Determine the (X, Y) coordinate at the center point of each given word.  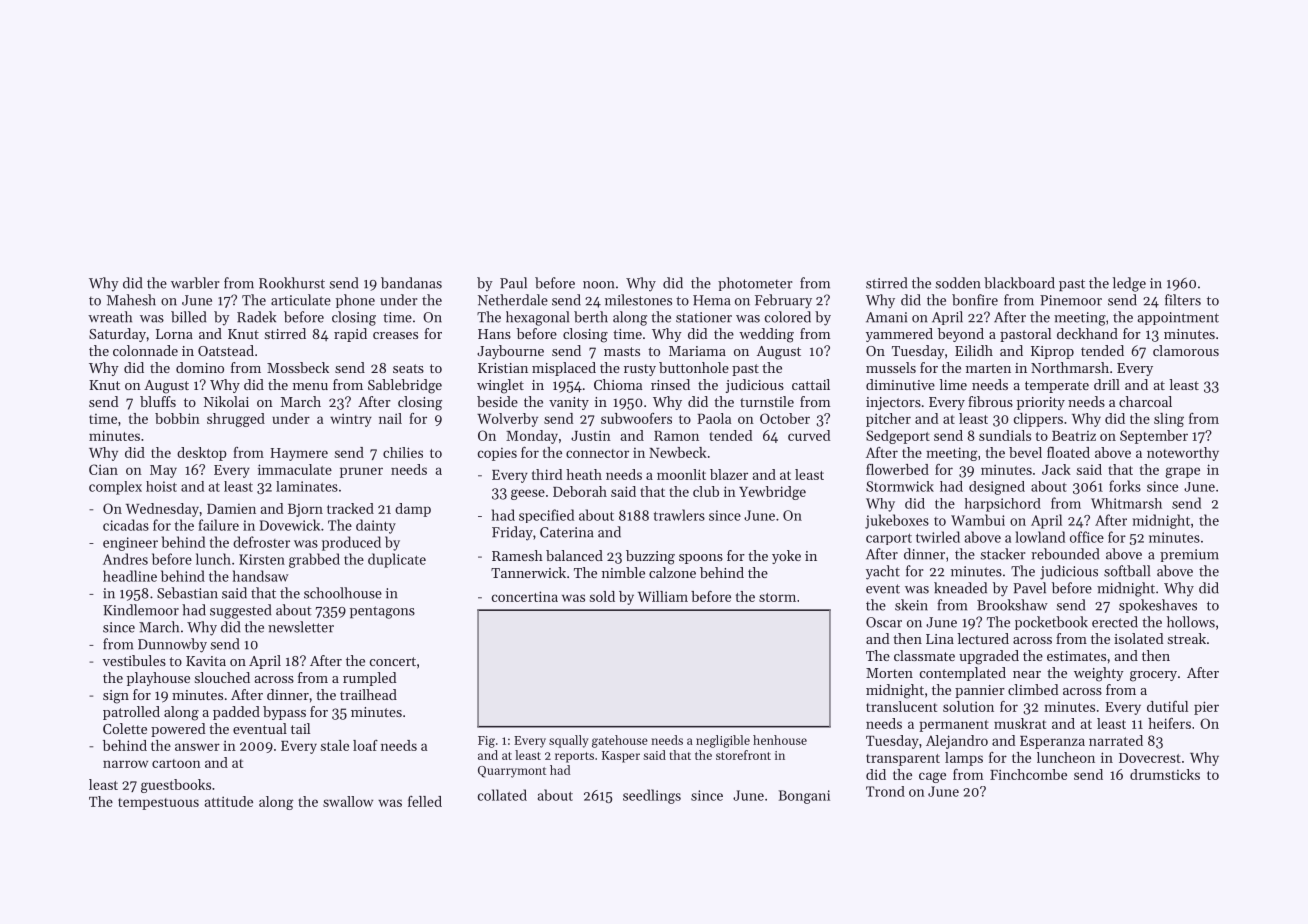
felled (425, 801)
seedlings (652, 796)
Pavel (1029, 588)
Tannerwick (528, 572)
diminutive (900, 384)
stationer (704, 317)
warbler (195, 283)
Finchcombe (1028, 774)
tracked (350, 508)
